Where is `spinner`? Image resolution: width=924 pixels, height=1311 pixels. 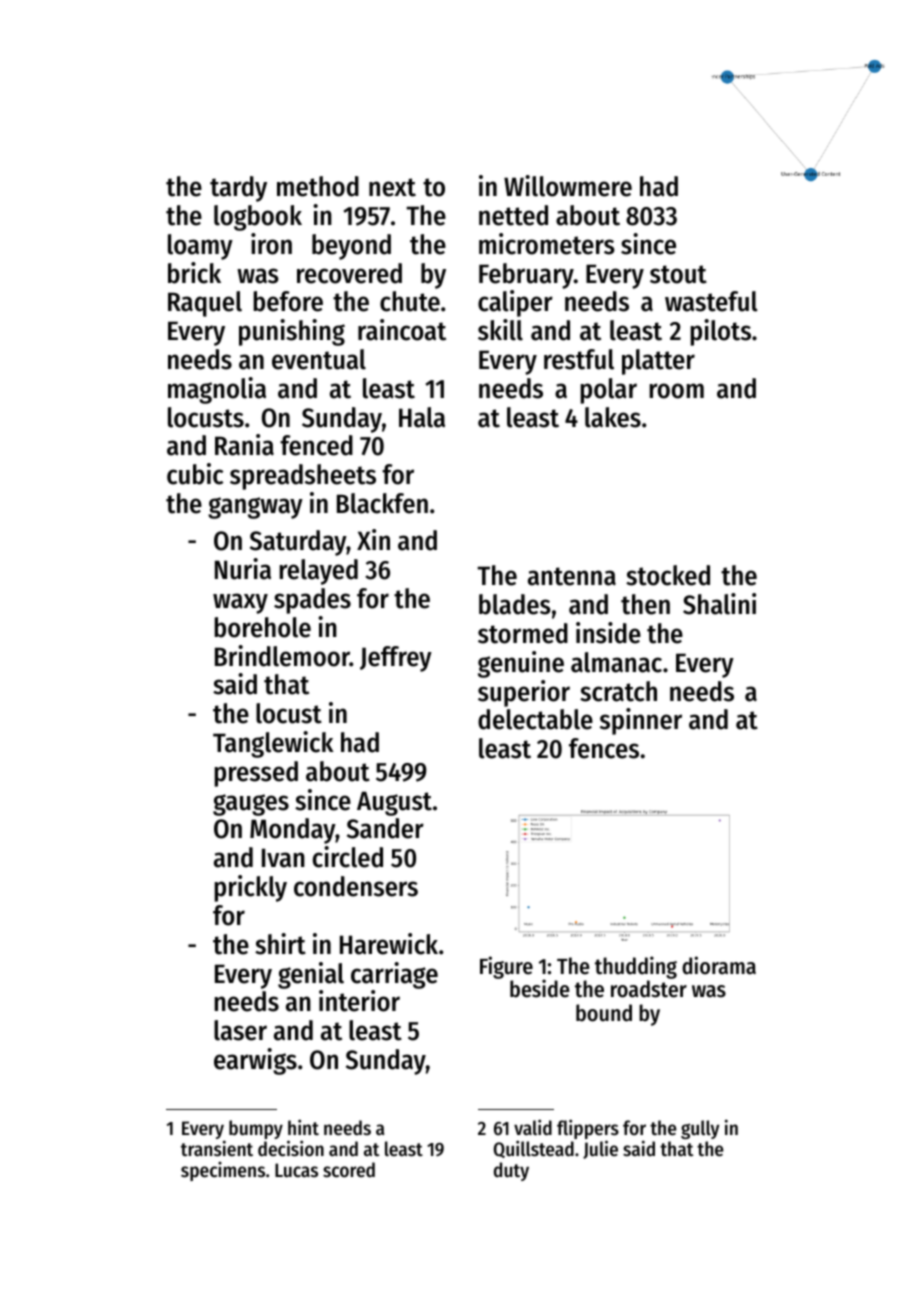
spinner is located at coordinates (641, 721).
